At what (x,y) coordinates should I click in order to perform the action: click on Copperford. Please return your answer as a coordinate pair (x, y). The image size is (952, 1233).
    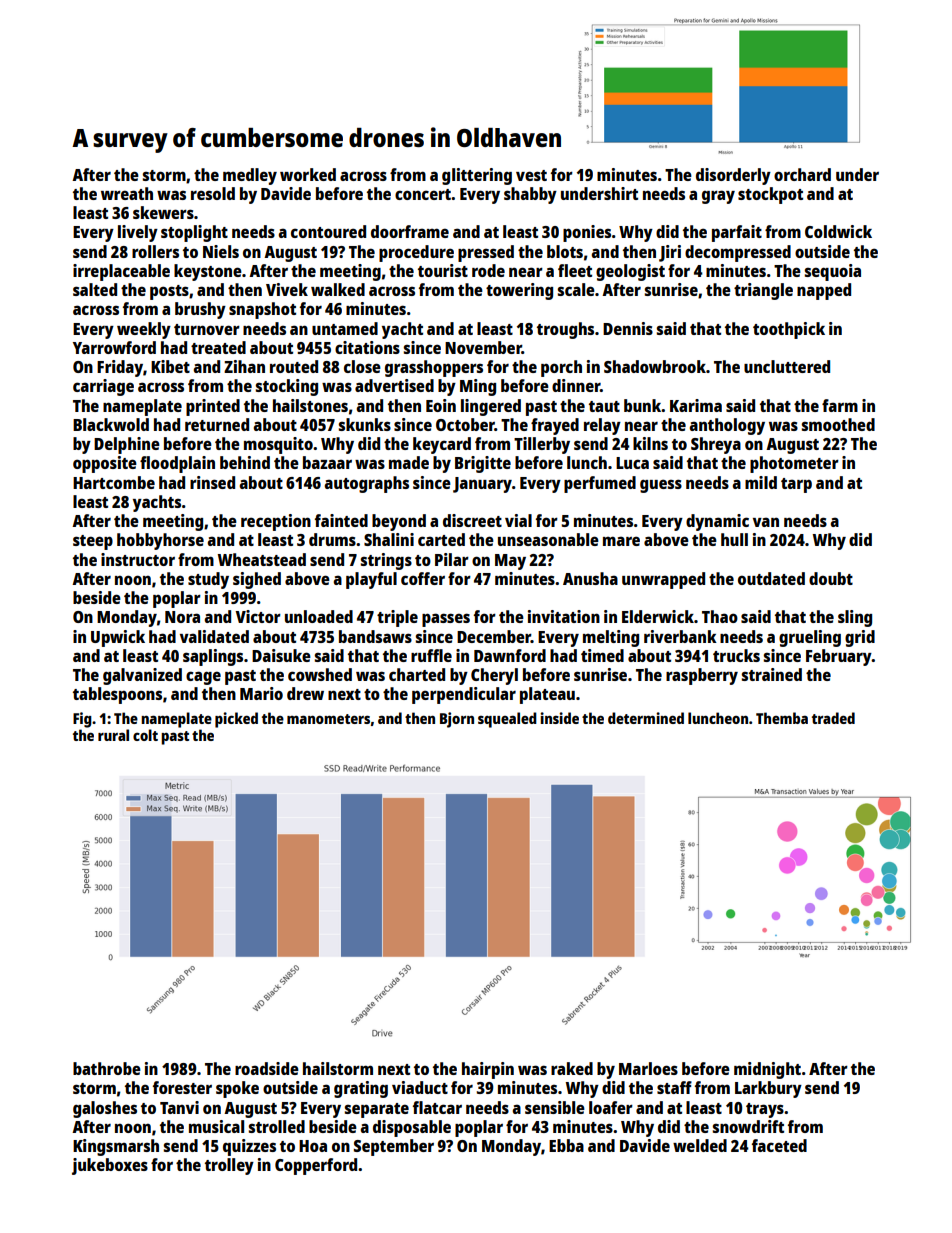
    Looking at the image, I should click on (316, 1166).
